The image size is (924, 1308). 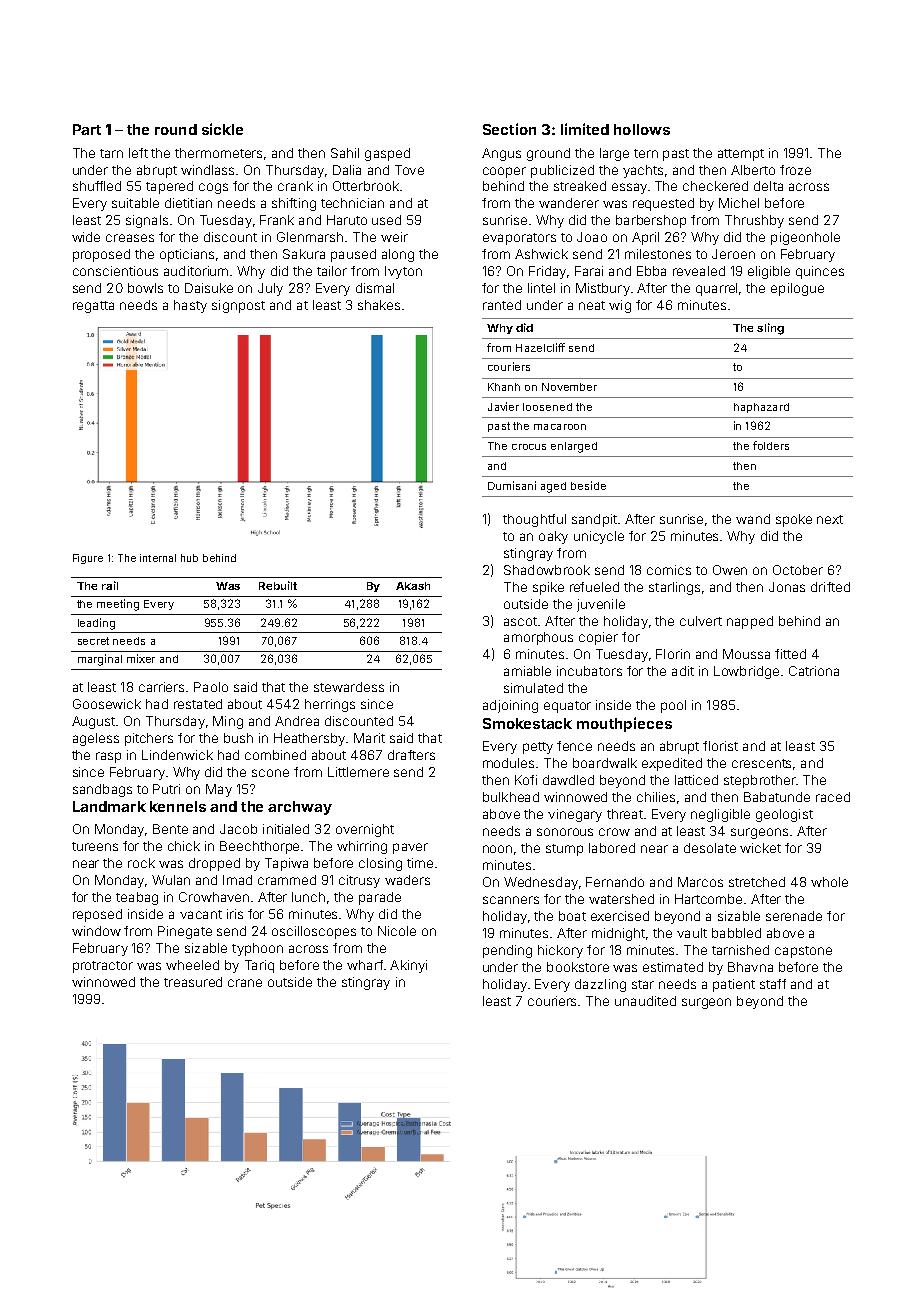 I want to click on proposed, so click(x=101, y=255).
